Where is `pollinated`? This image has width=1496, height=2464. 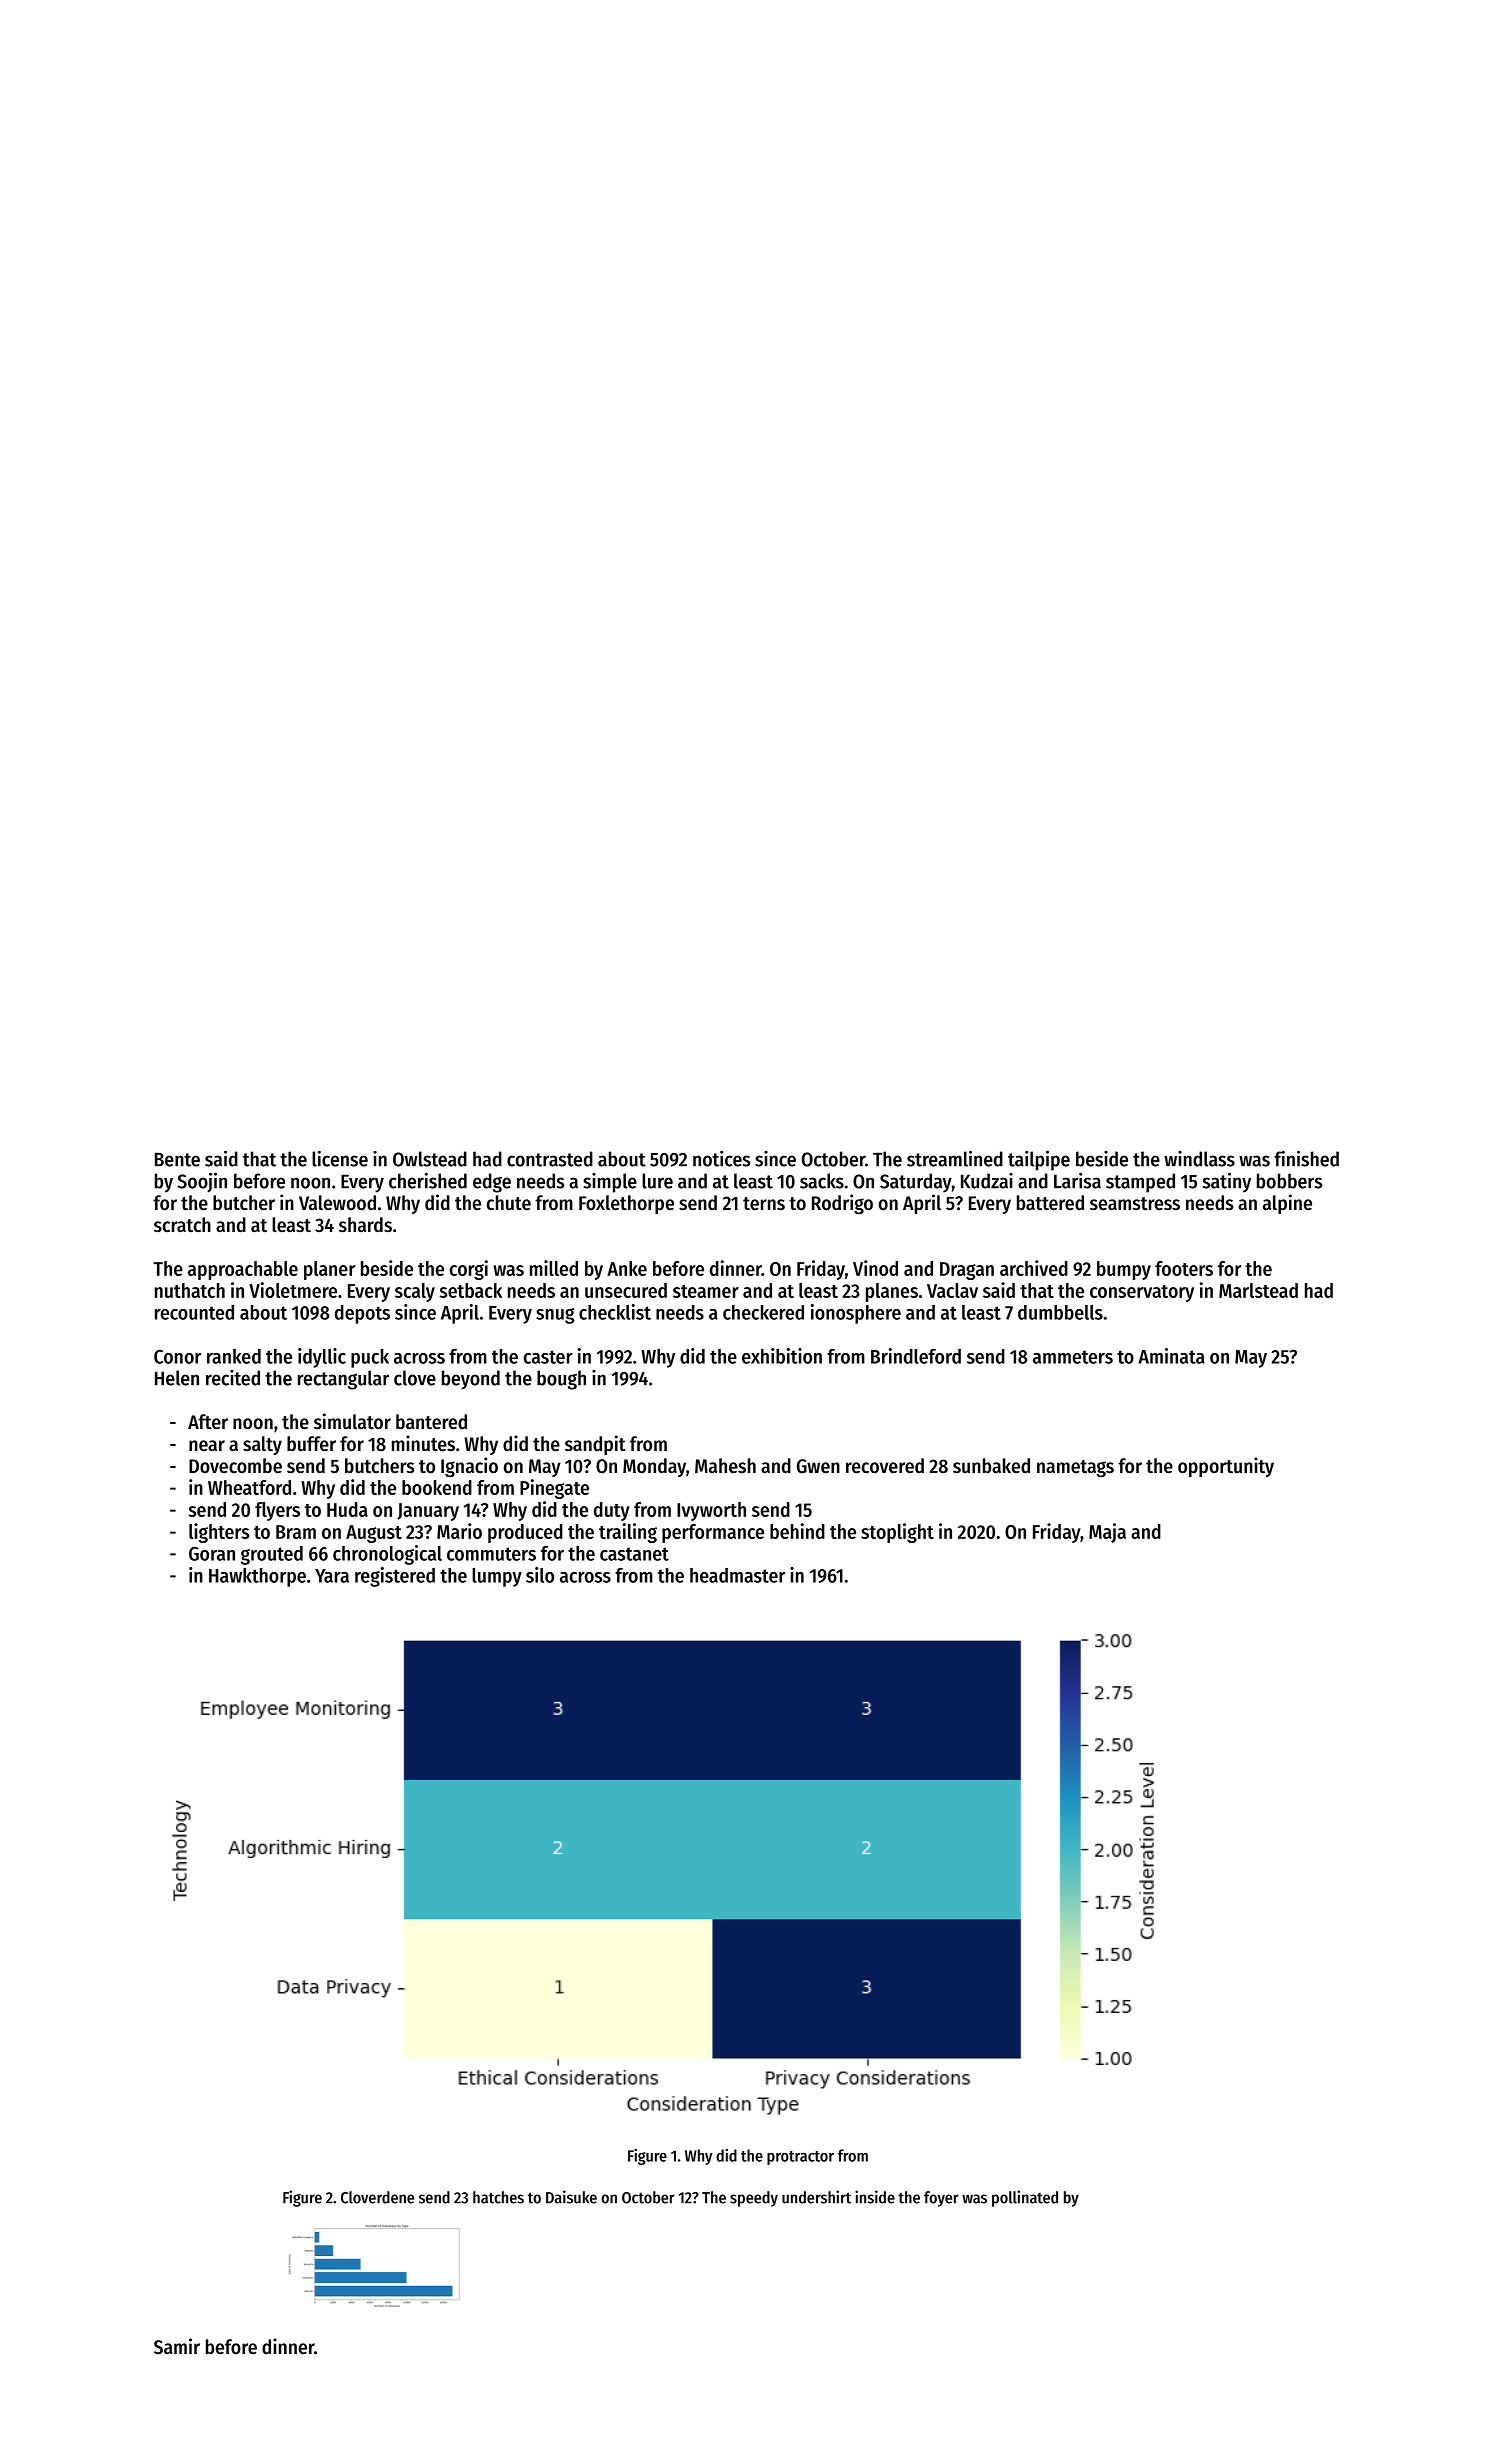
pollinated is located at coordinates (1025, 2198).
